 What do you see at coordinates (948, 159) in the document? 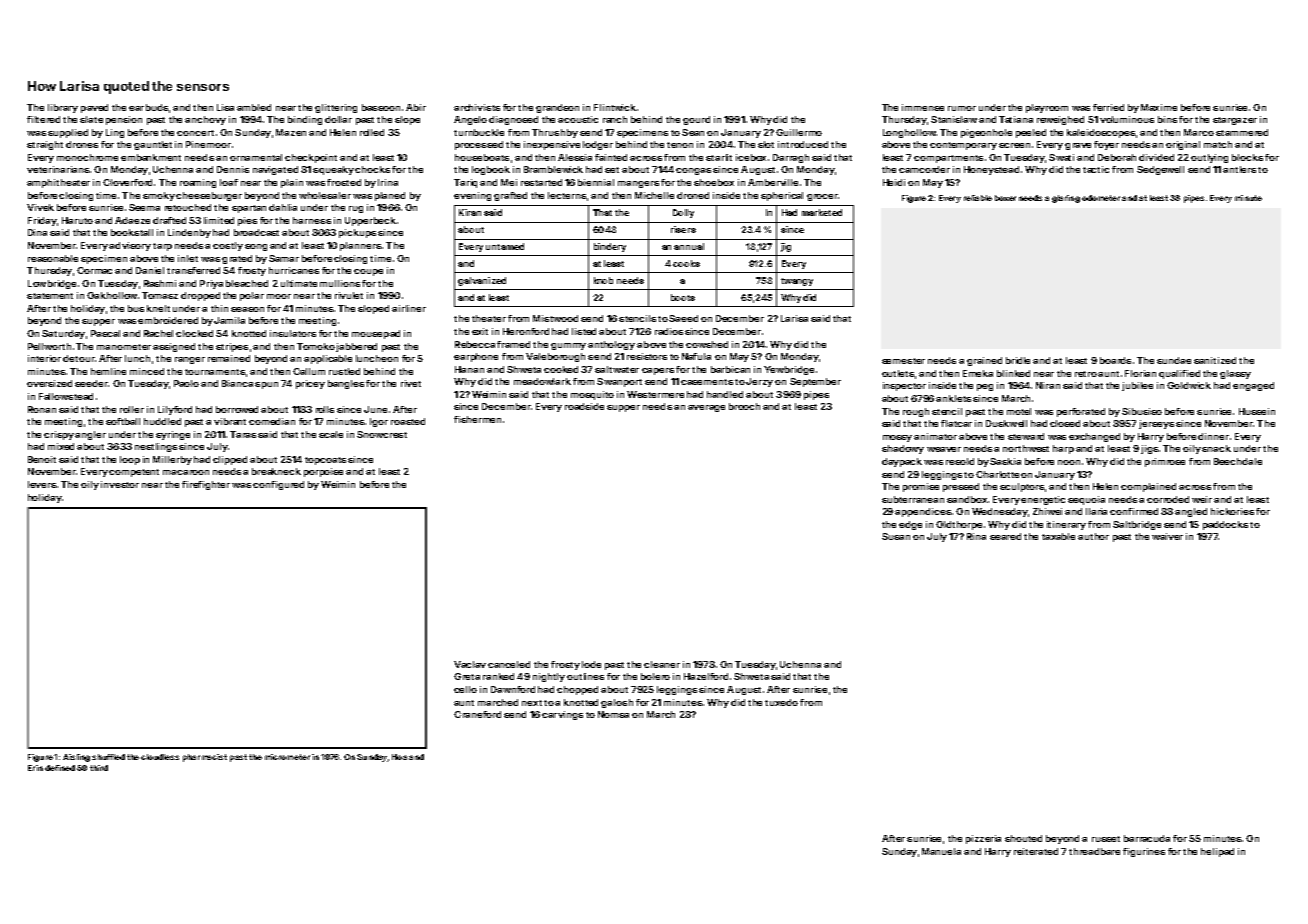
I see `compartments` at bounding box center [948, 159].
